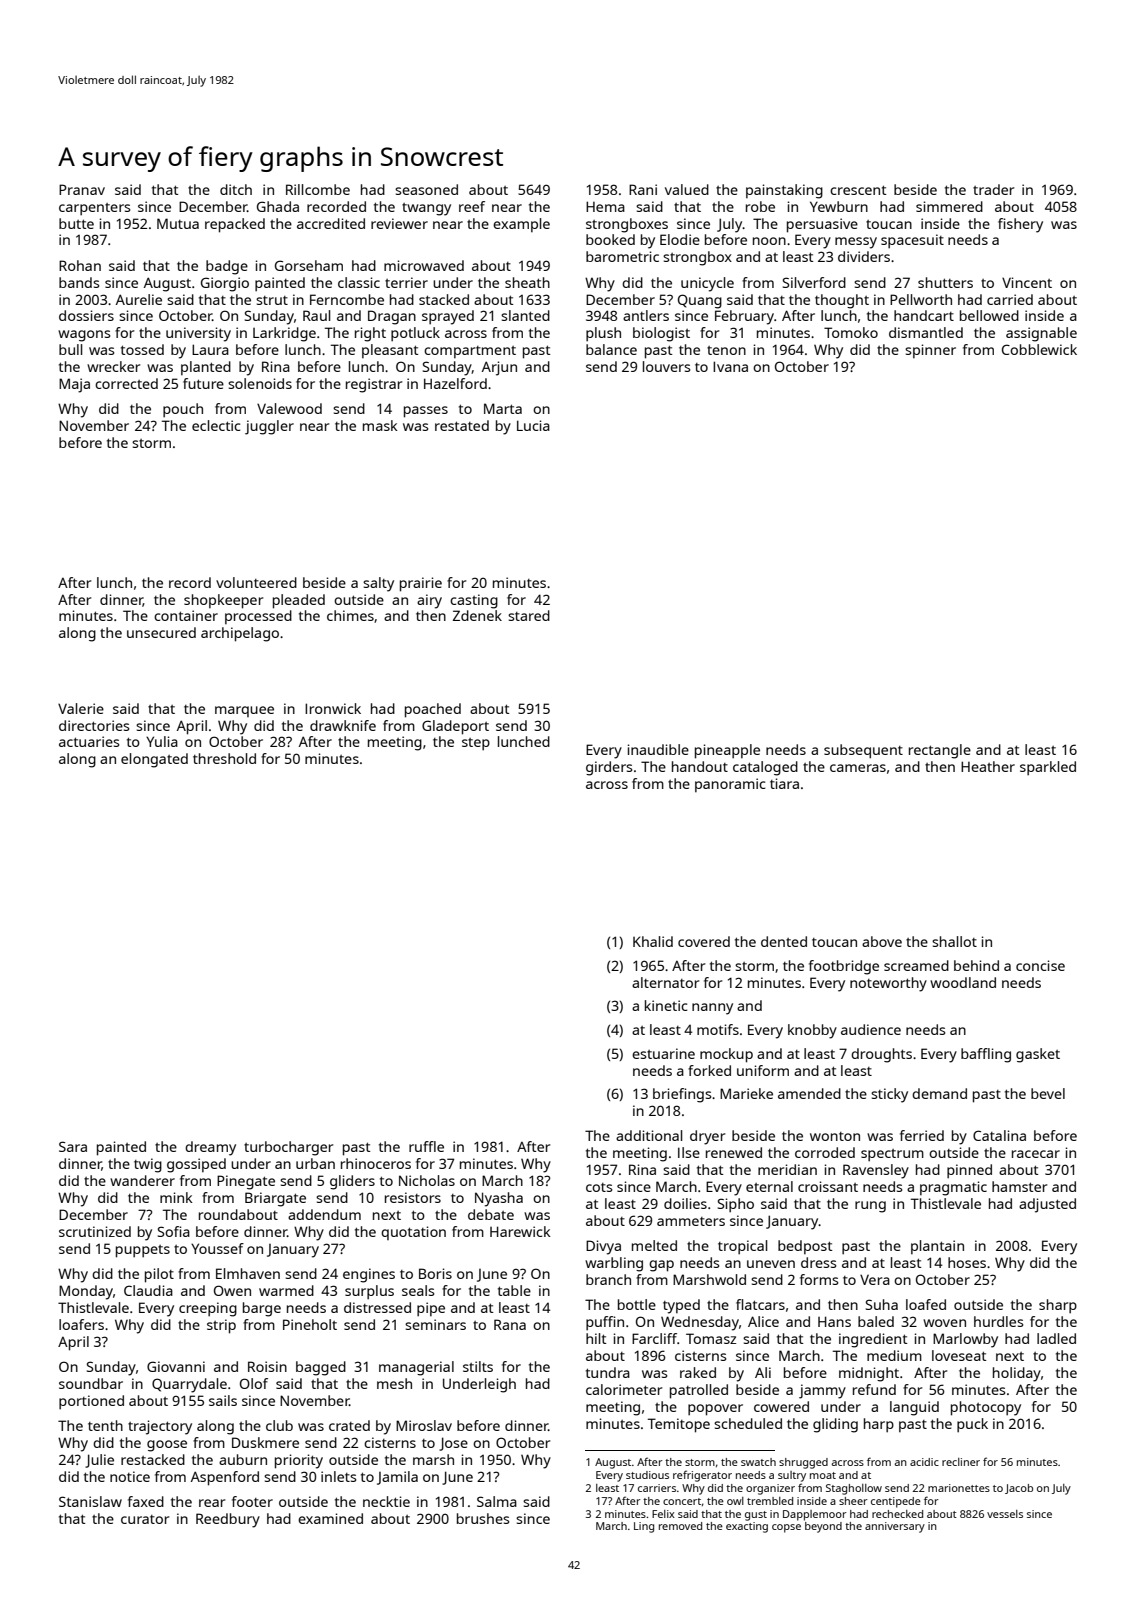 The image size is (1136, 1607). Describe the element at coordinates (1027, 282) in the screenshot. I see `Vincent` at that location.
